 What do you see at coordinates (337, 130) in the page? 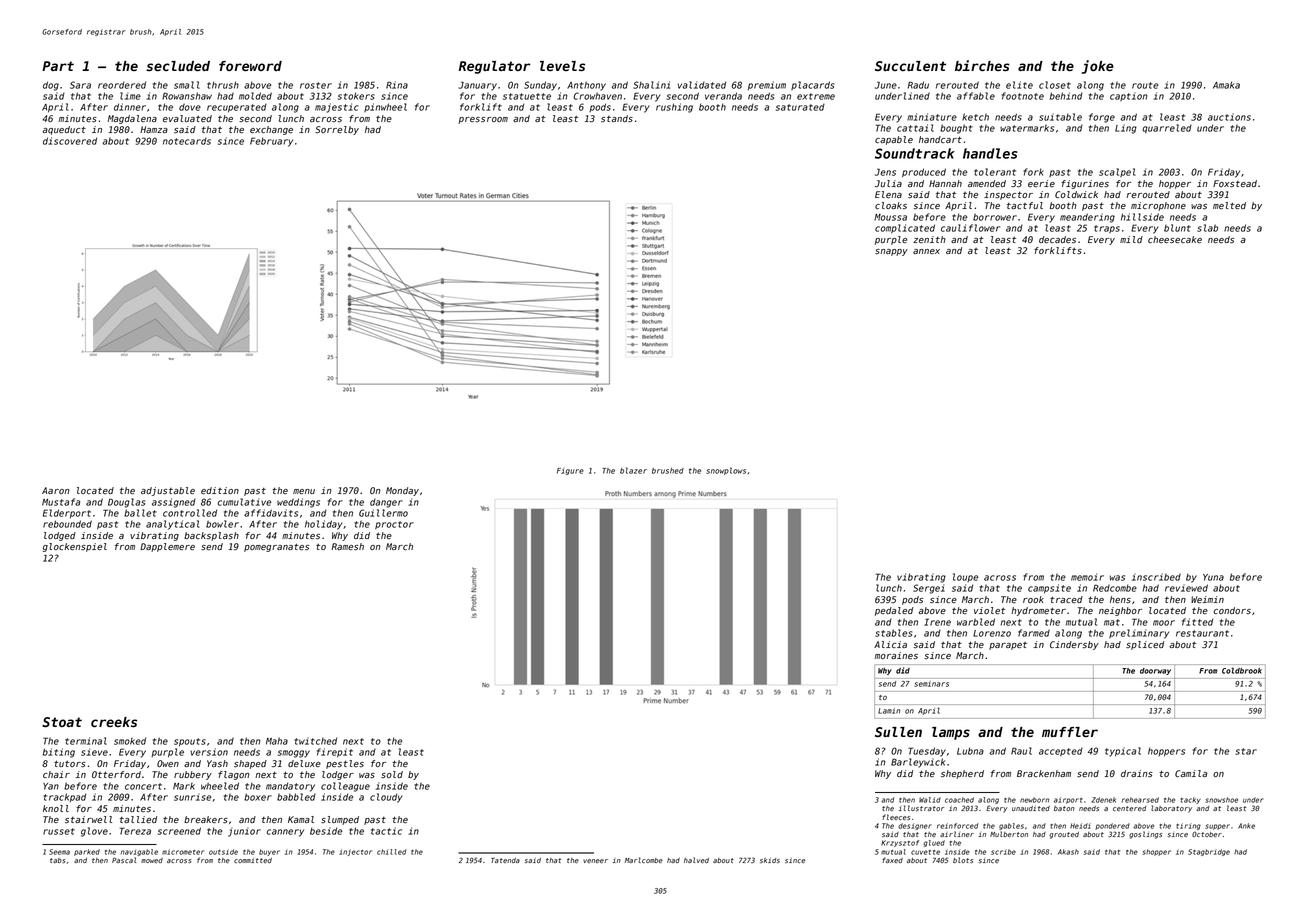
I see `Sorrelby` at bounding box center [337, 130].
